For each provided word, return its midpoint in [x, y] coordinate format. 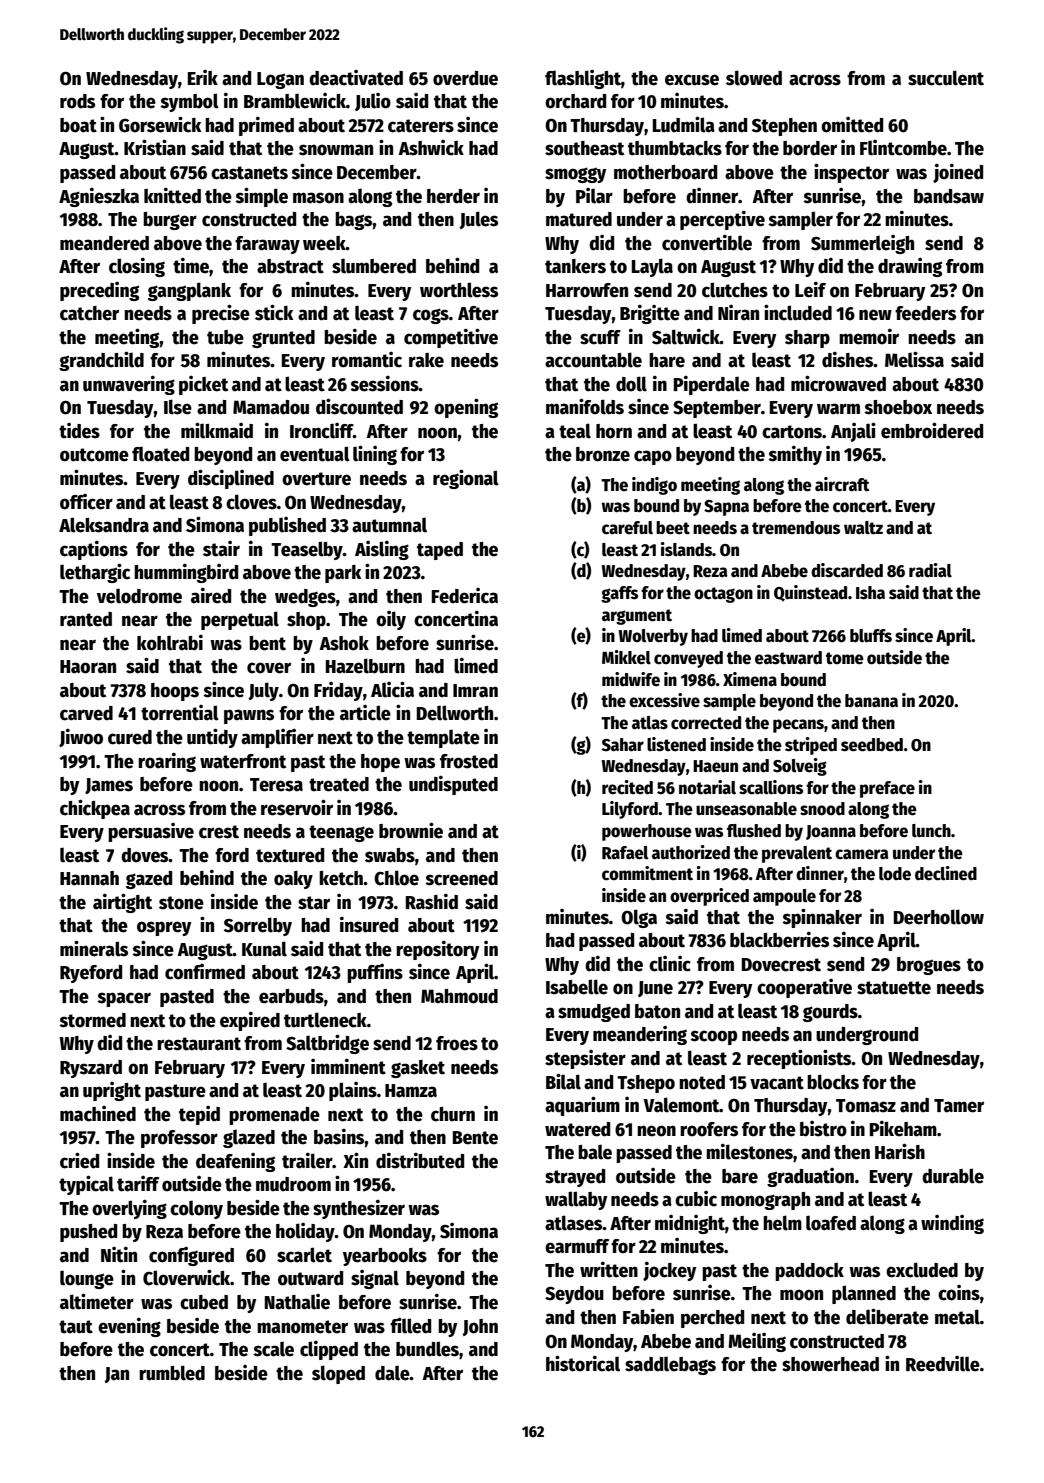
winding [952, 1224]
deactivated [356, 78]
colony [196, 1209]
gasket [418, 1069]
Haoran [88, 667]
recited [627, 787]
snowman [336, 150]
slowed [754, 78]
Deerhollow [939, 917]
